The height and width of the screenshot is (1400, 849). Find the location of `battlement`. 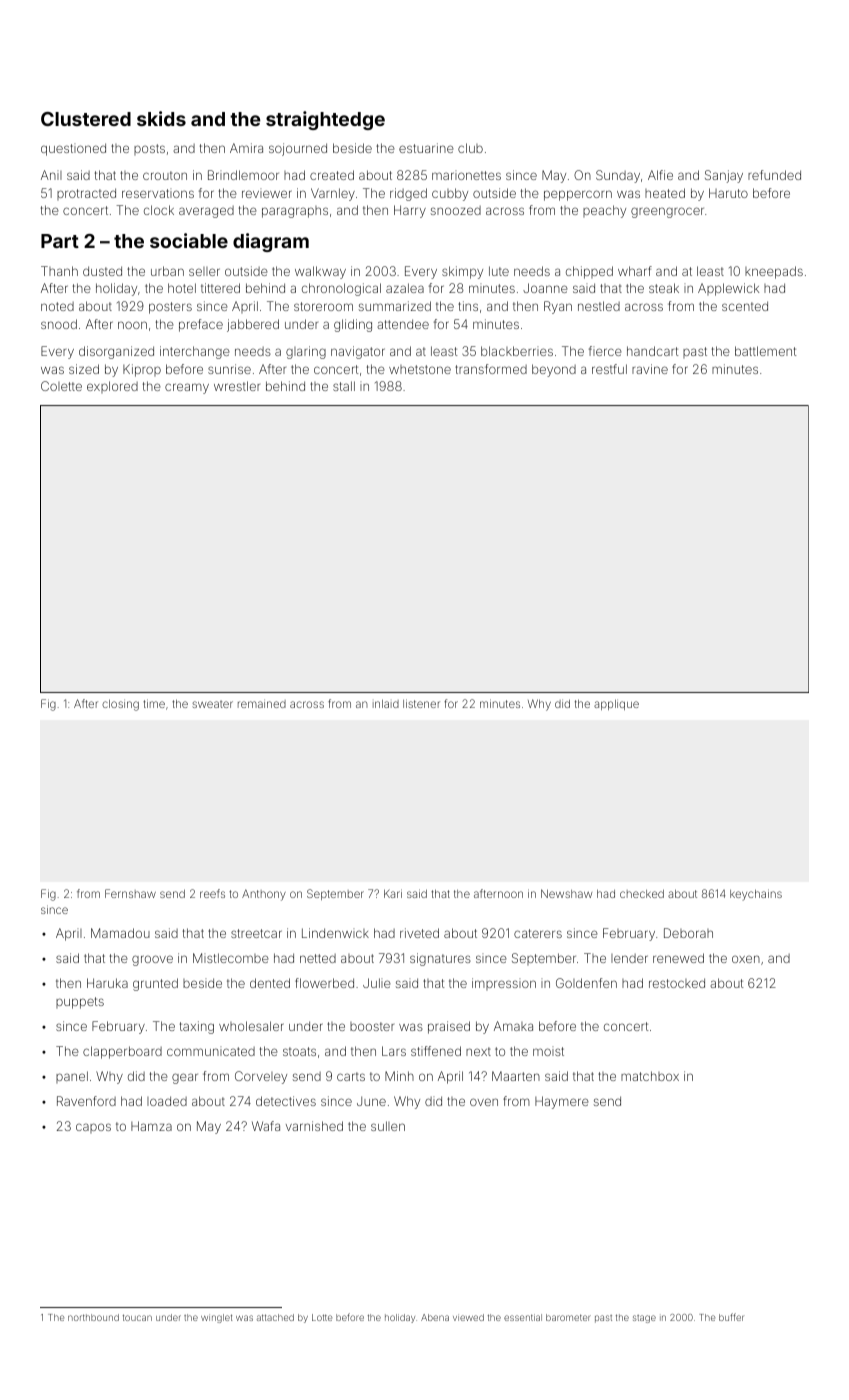

battlement is located at coordinates (765, 351).
